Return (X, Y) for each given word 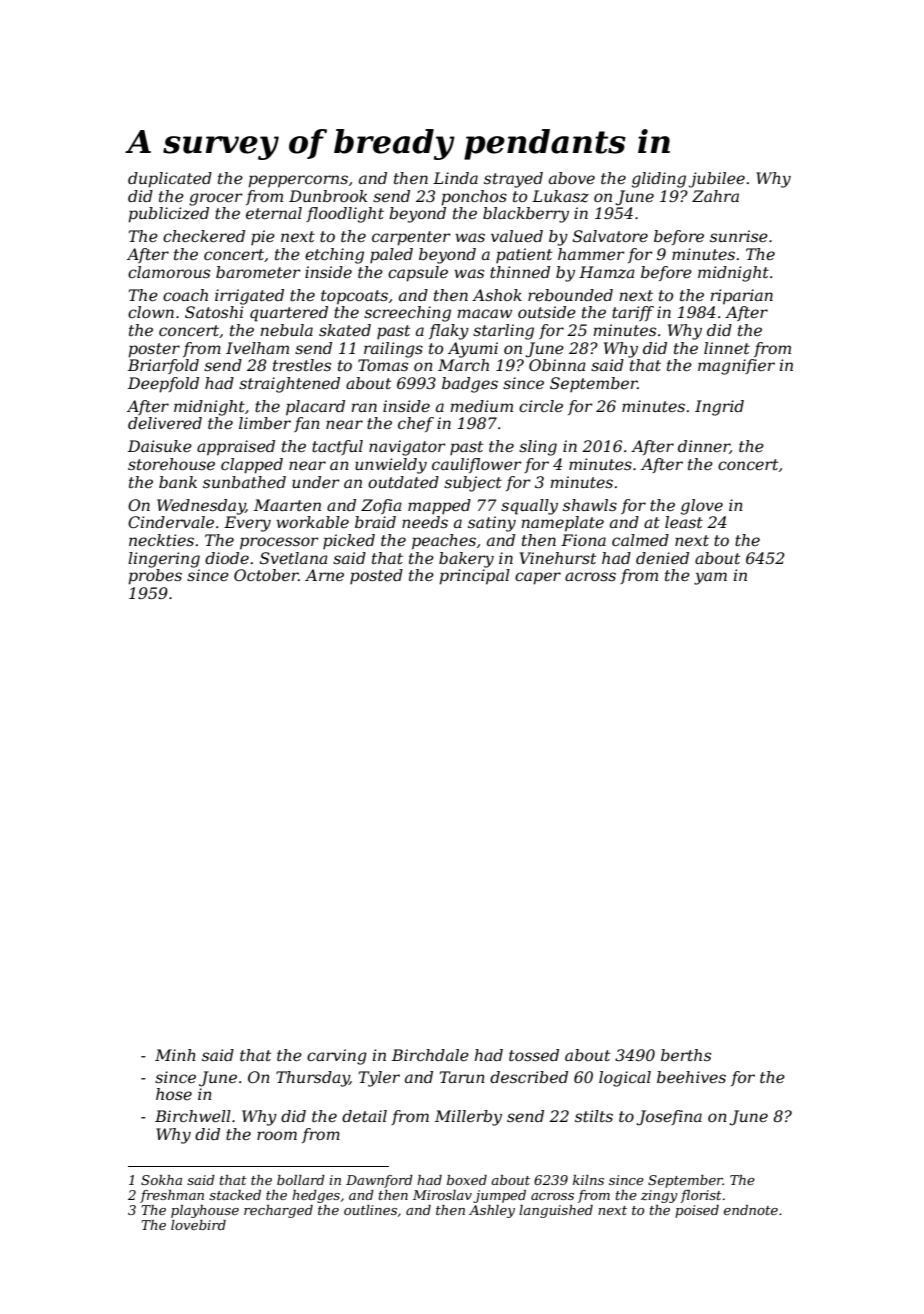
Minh (175, 1055)
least (684, 522)
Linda (455, 178)
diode (227, 558)
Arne (324, 575)
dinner (704, 447)
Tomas (383, 365)
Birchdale (430, 1055)
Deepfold (163, 385)
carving (337, 1057)
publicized (168, 215)
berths (686, 1055)
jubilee (717, 180)
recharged (278, 1211)
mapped (439, 506)
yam (710, 578)
